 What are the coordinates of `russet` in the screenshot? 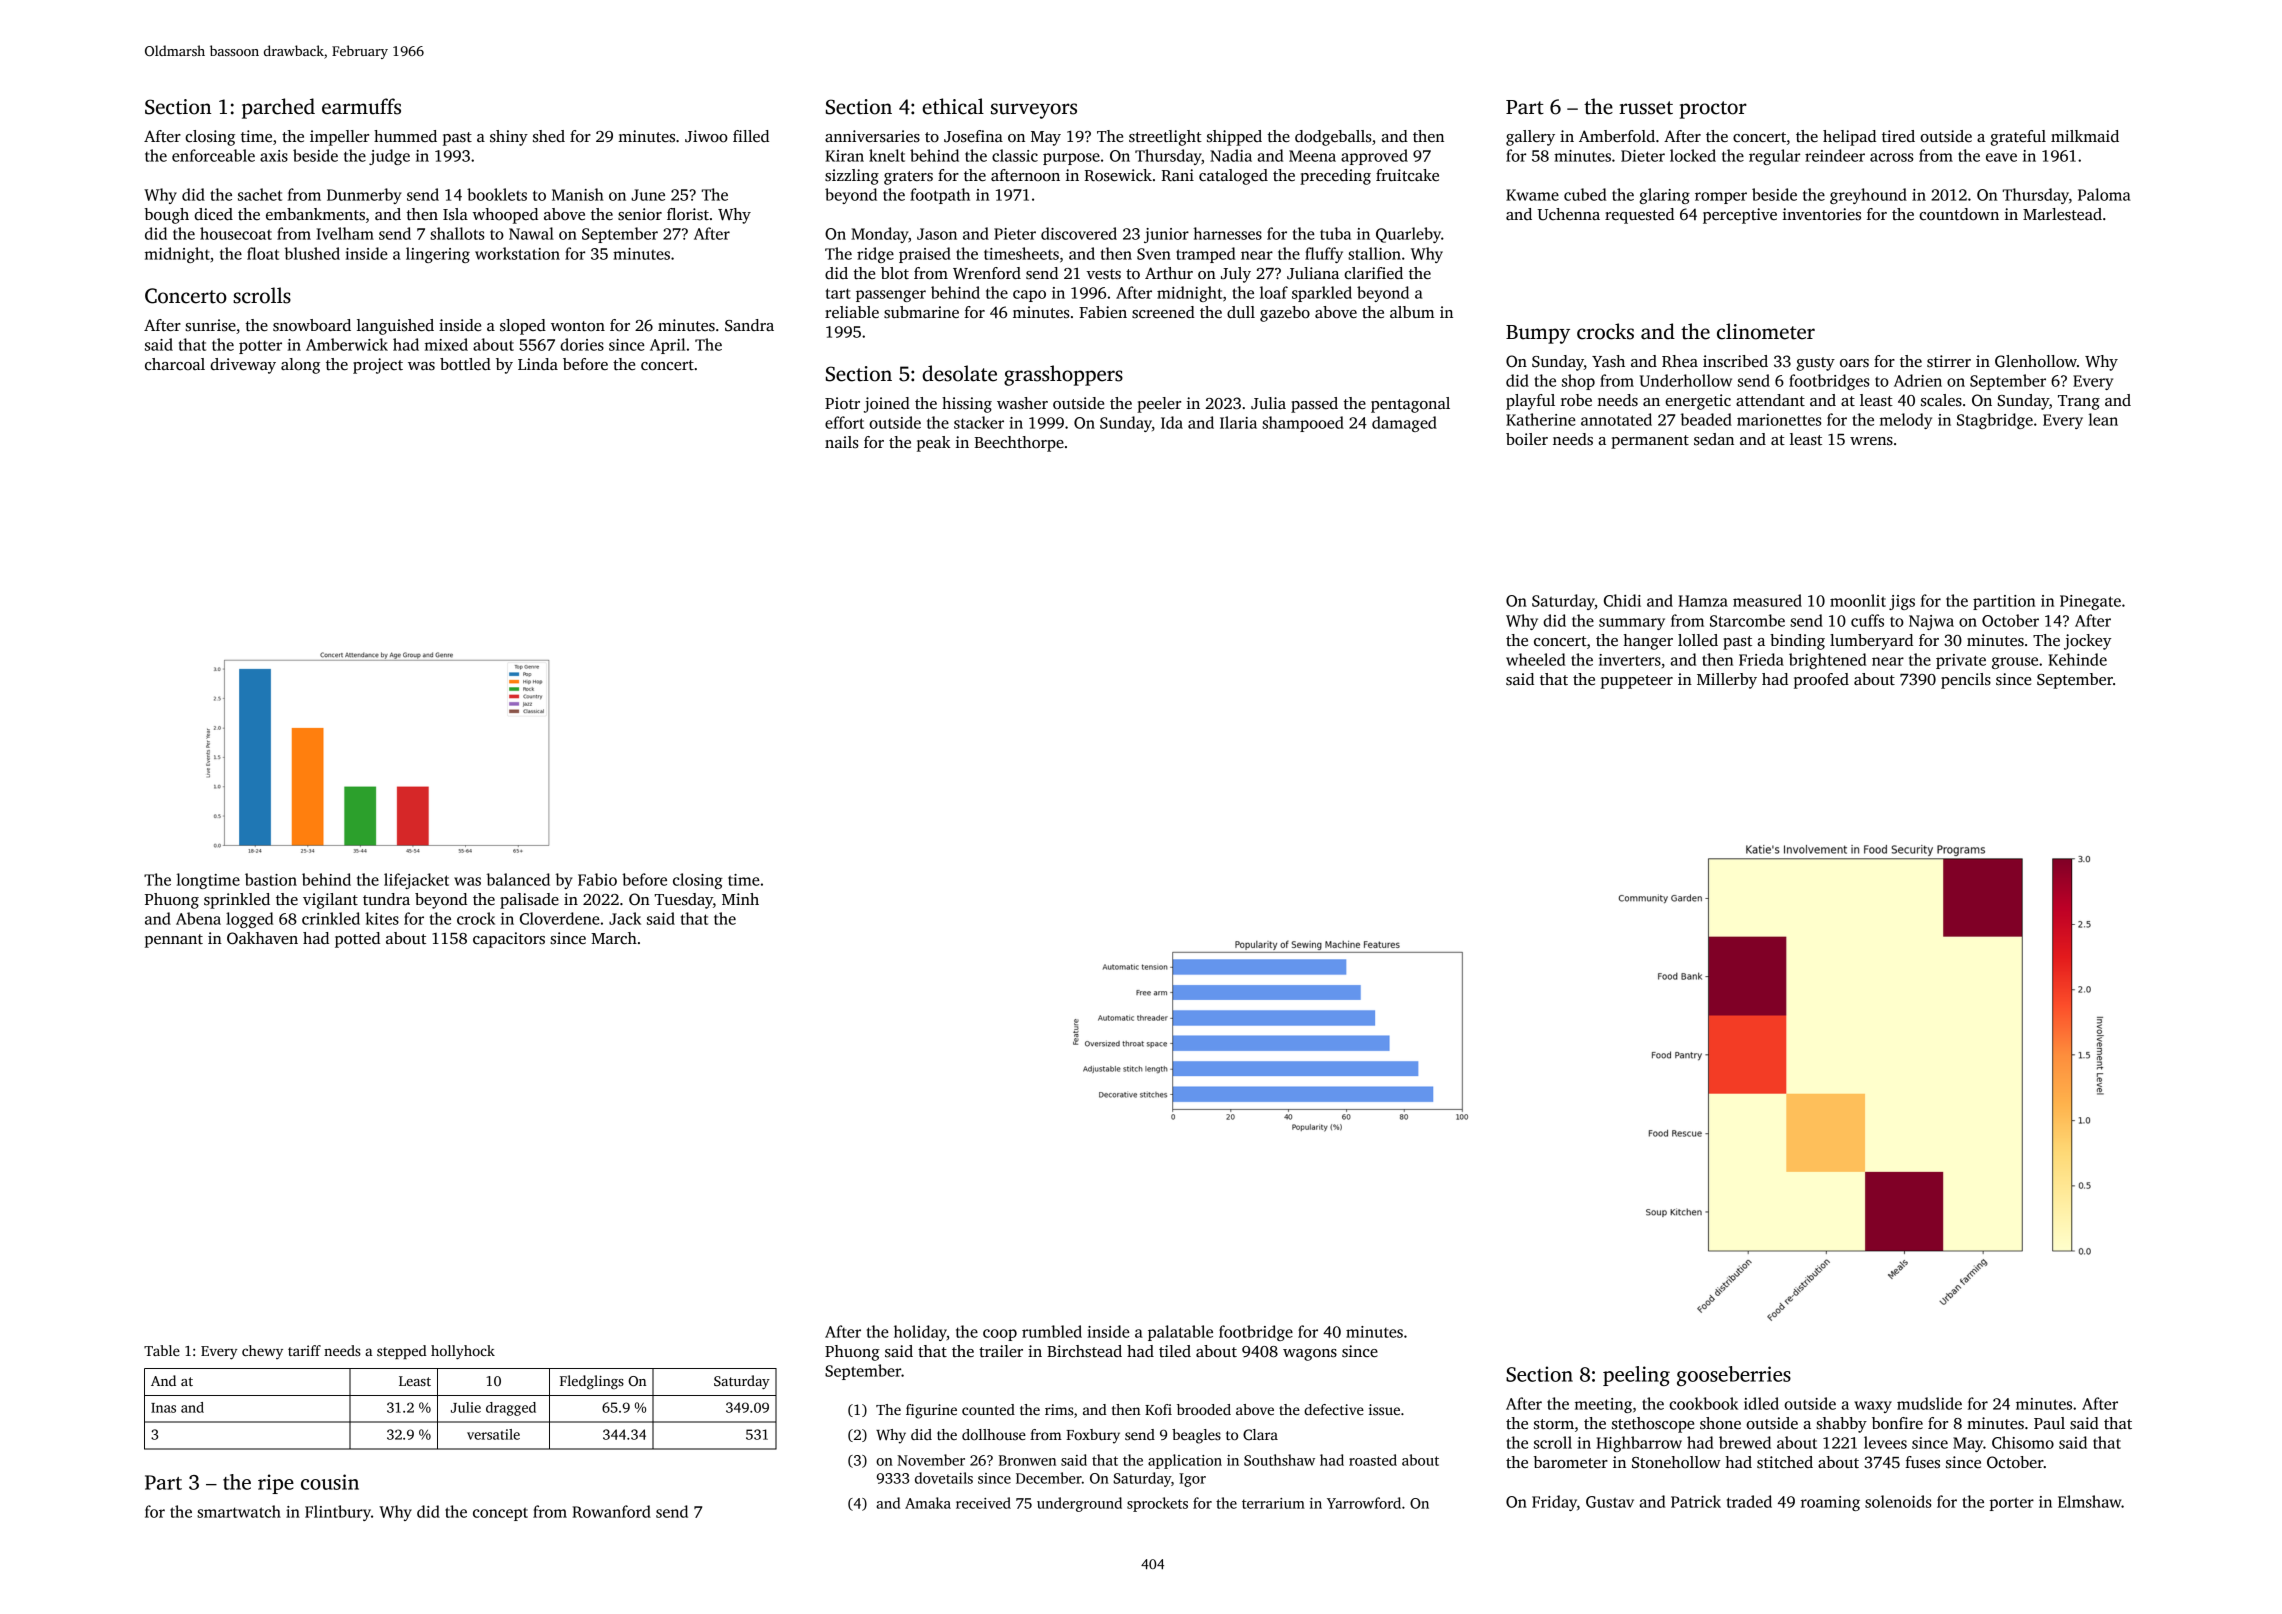 It's located at (1646, 108).
